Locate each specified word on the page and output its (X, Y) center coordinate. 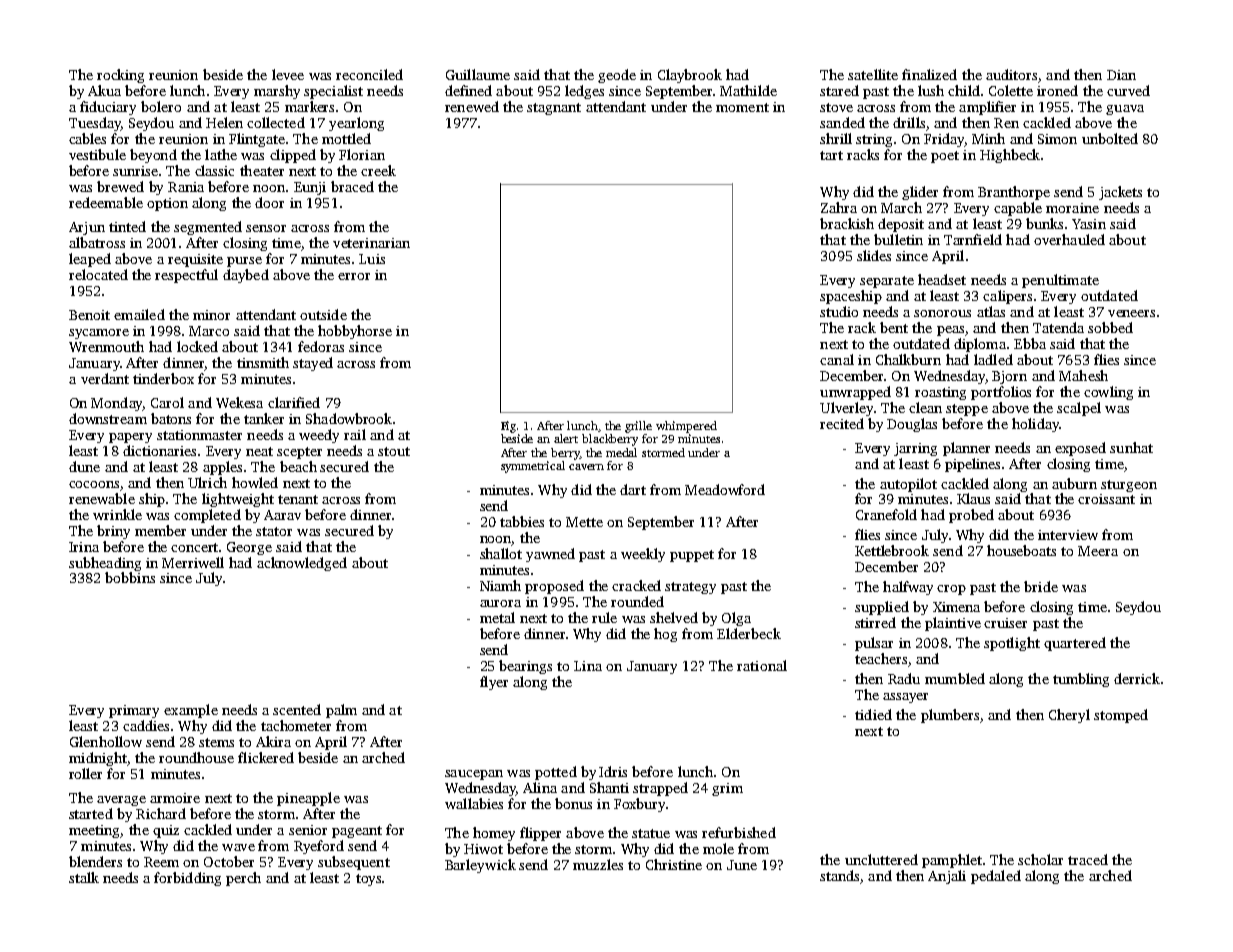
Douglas (912, 425)
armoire (175, 798)
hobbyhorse (355, 332)
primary (134, 711)
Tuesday (95, 124)
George (249, 548)
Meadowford (725, 489)
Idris (613, 771)
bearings (525, 667)
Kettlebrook (892, 550)
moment (742, 107)
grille (638, 427)
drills (909, 122)
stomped (1121, 716)
